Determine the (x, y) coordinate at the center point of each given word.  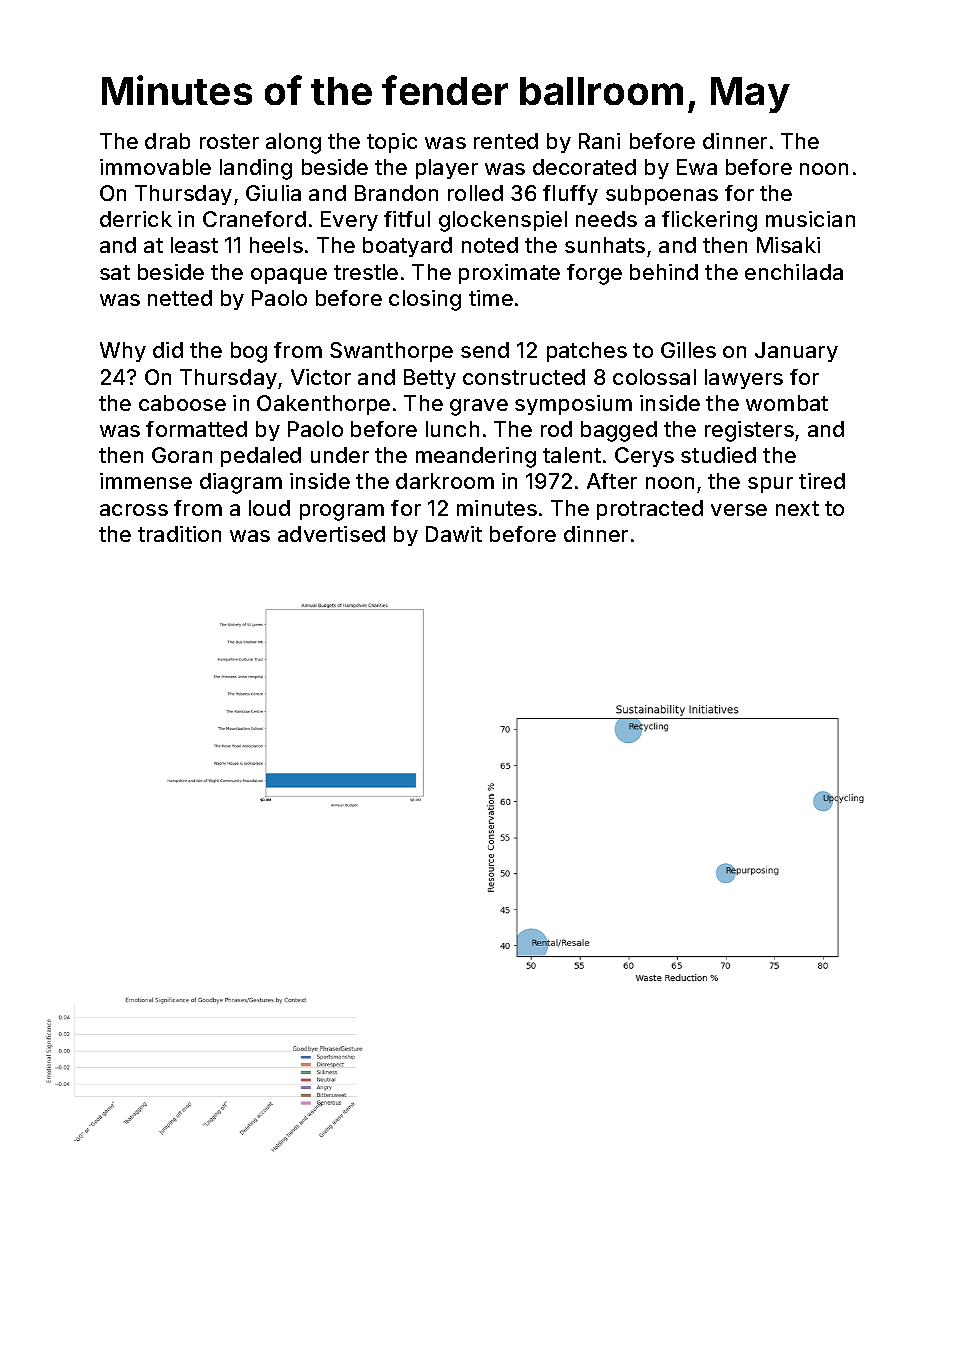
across (134, 510)
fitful (407, 219)
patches (587, 352)
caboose (182, 403)
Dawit (454, 534)
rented (506, 141)
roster (229, 141)
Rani (599, 141)
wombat (787, 403)
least (194, 245)
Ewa (697, 167)
